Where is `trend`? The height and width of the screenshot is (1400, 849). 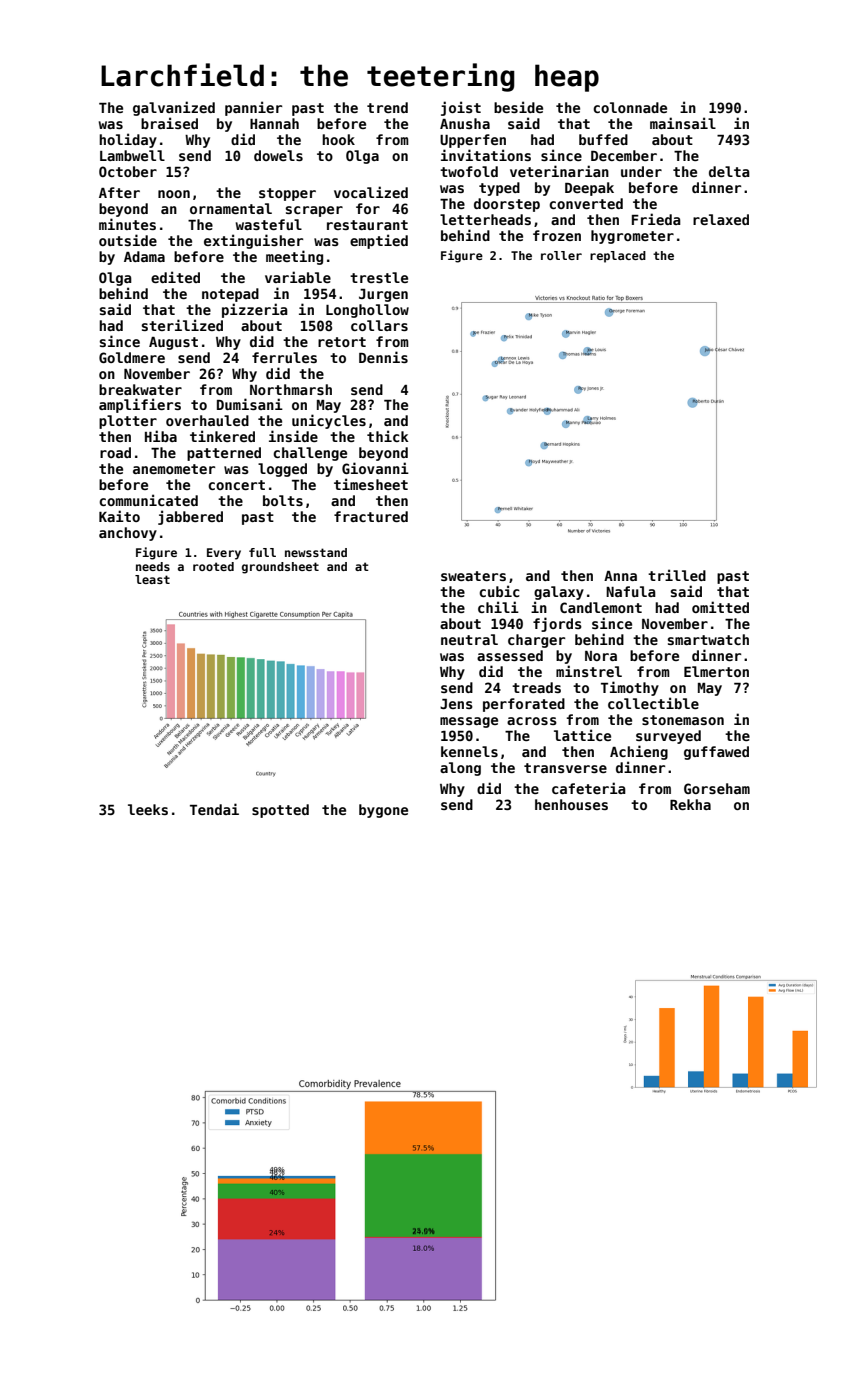 trend is located at coordinates (387, 107).
